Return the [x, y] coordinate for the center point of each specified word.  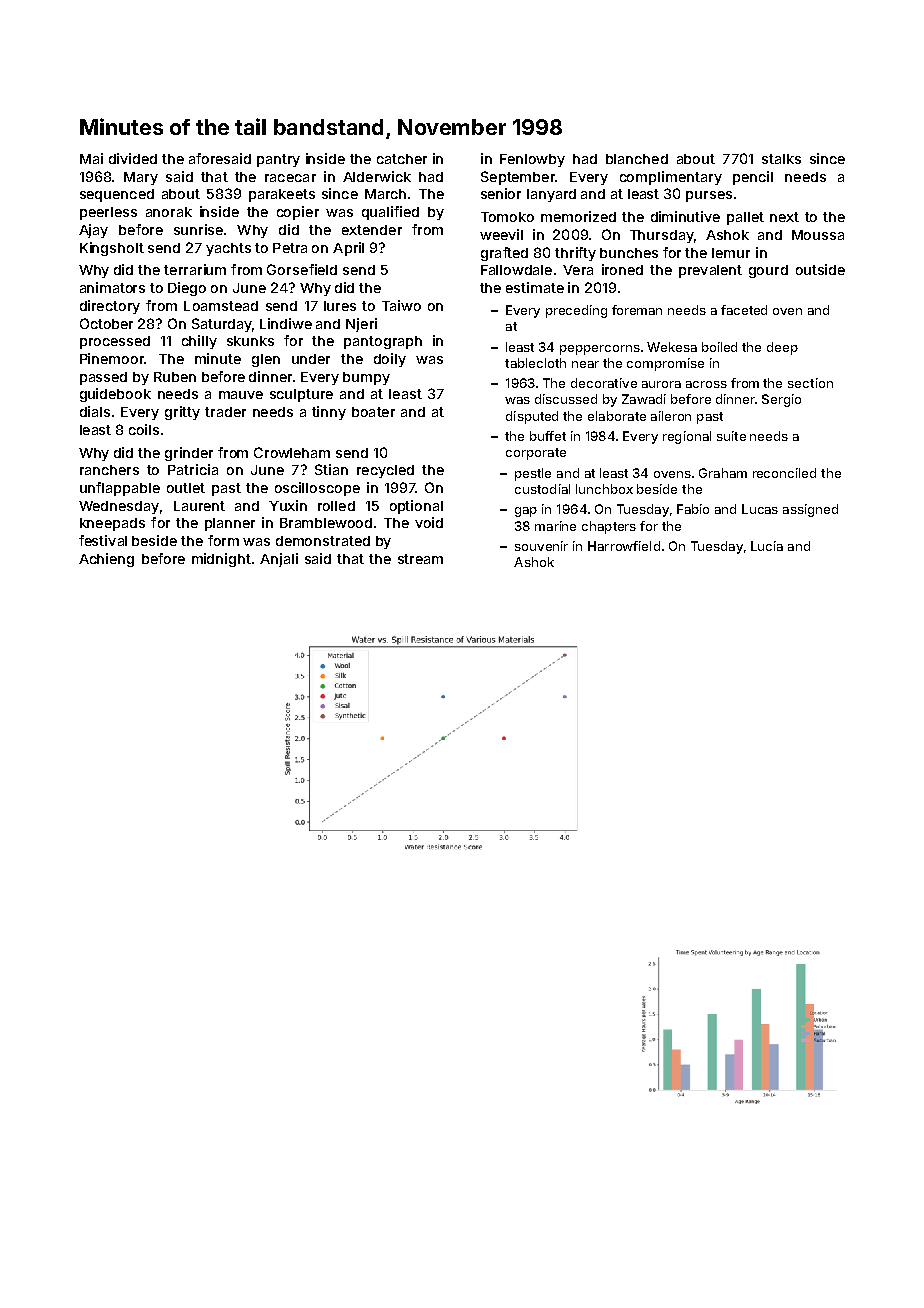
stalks [781, 159]
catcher [402, 159]
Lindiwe [286, 323]
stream [420, 559]
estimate [535, 287]
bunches [629, 253]
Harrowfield [624, 546]
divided [133, 158]
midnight [221, 560]
